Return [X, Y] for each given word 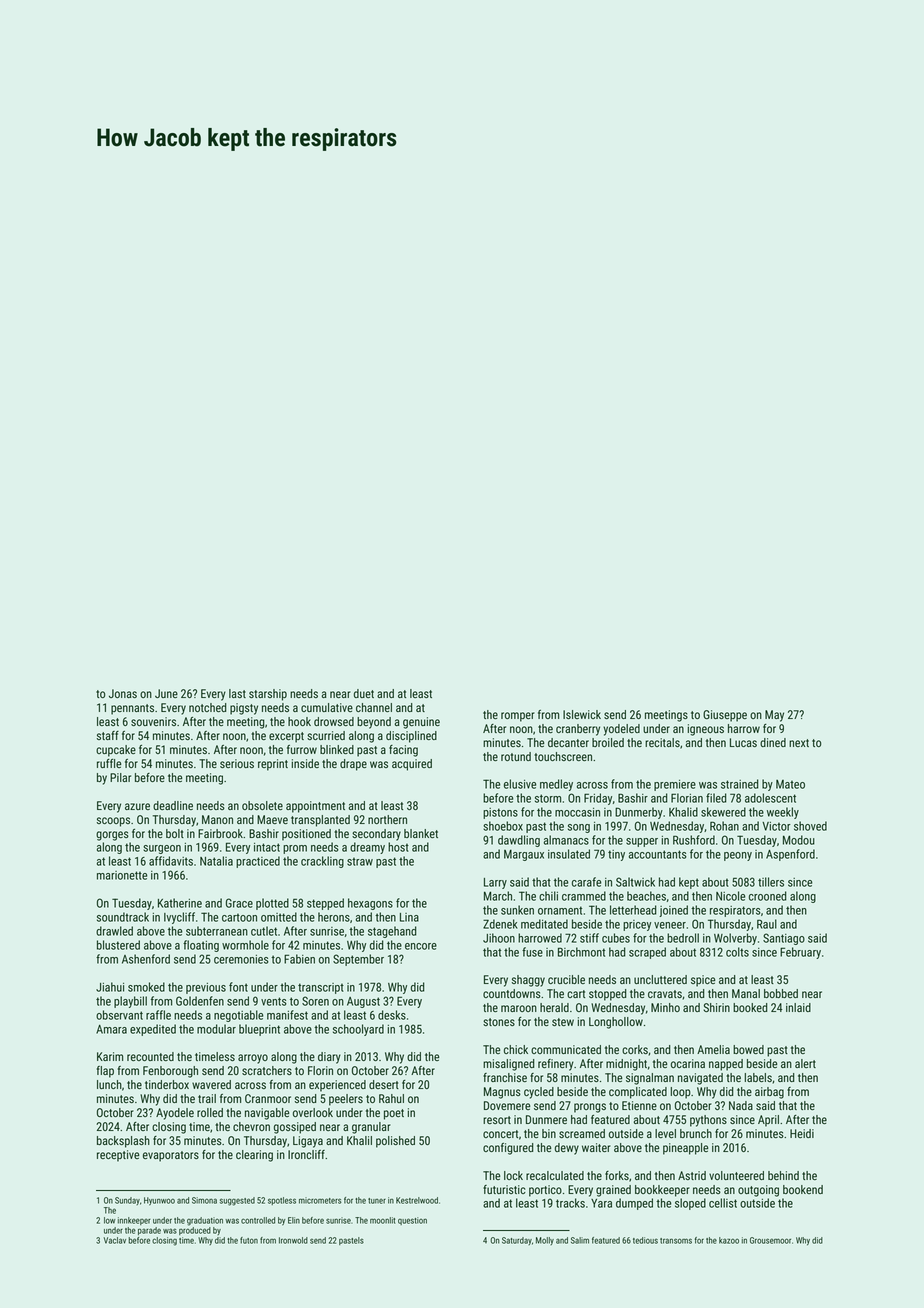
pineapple [685, 1149]
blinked [337, 749]
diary [329, 1058]
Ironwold [293, 1240]
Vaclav [115, 1240]
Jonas [123, 693]
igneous [706, 730]
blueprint [259, 1030]
